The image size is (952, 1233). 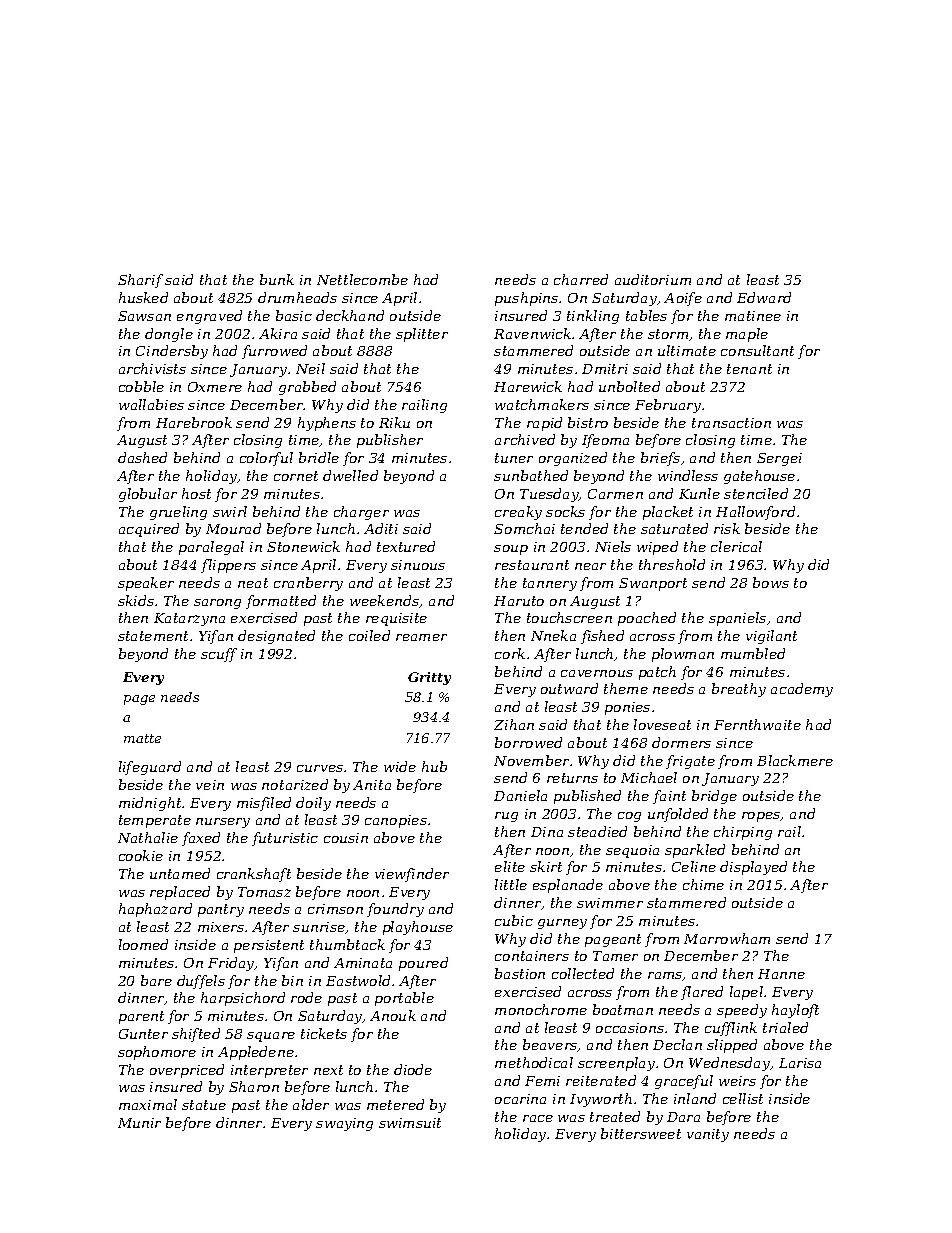 I want to click on February, so click(x=668, y=406).
